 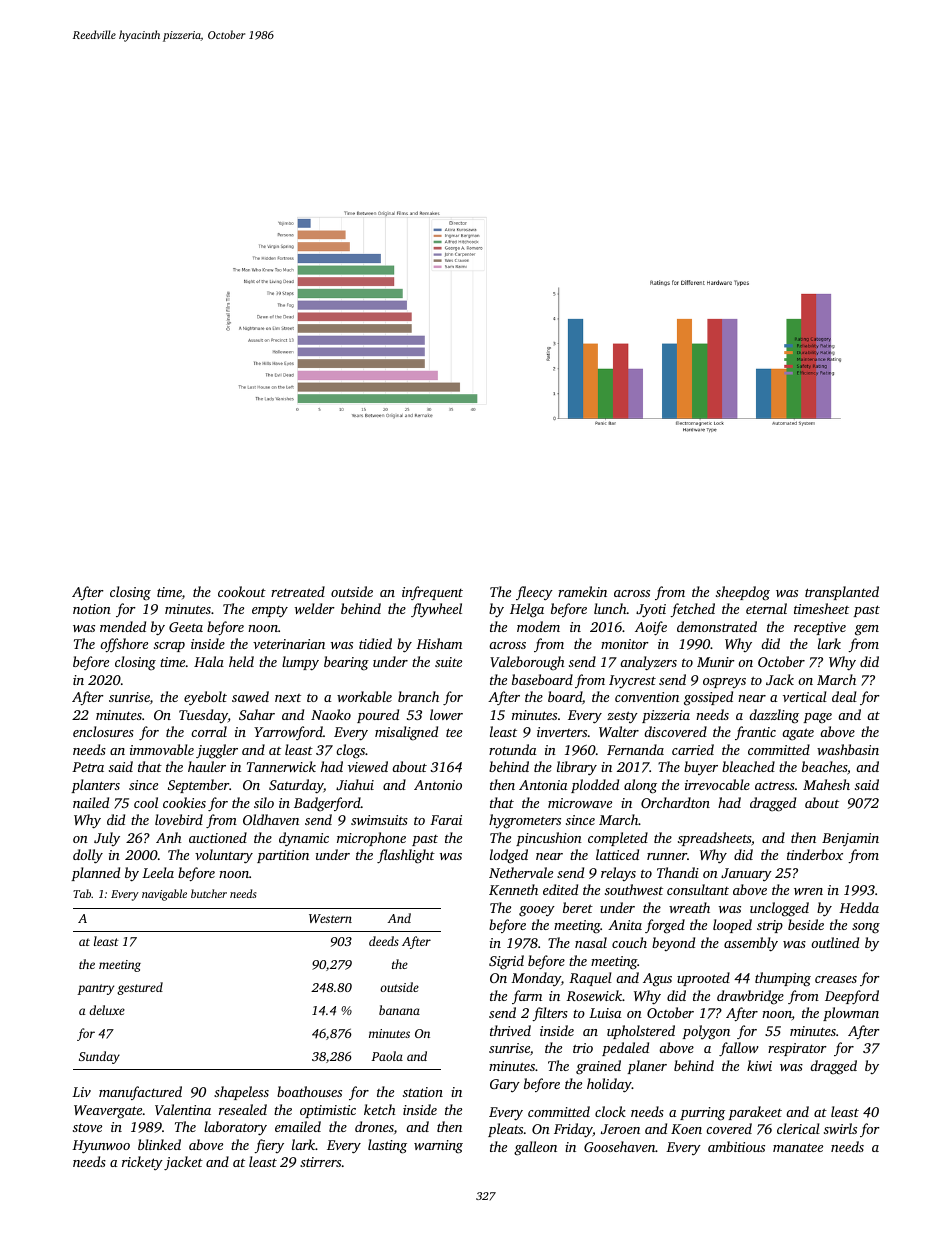 I want to click on spreadsheets, so click(x=714, y=839).
